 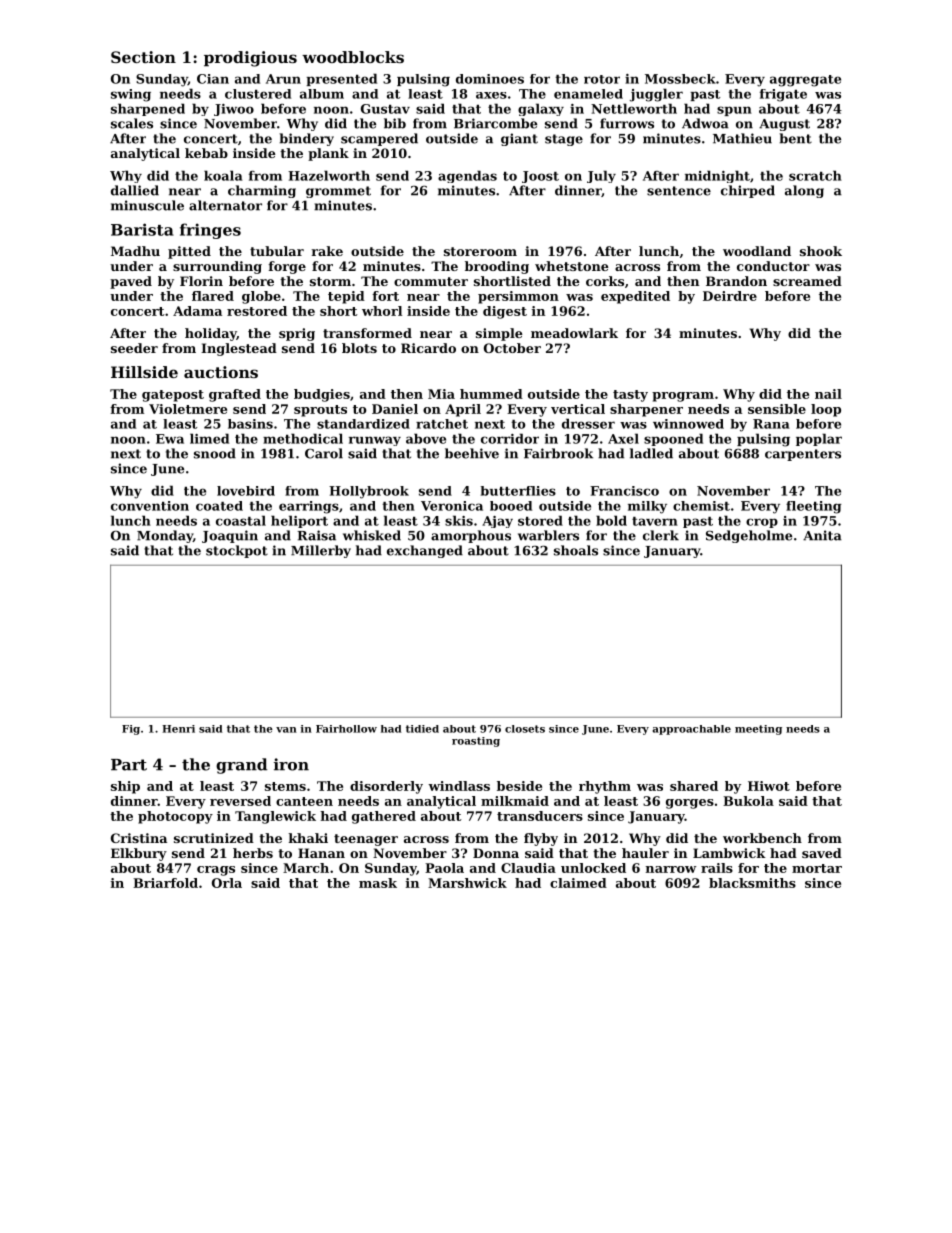 I want to click on July, so click(x=601, y=176).
